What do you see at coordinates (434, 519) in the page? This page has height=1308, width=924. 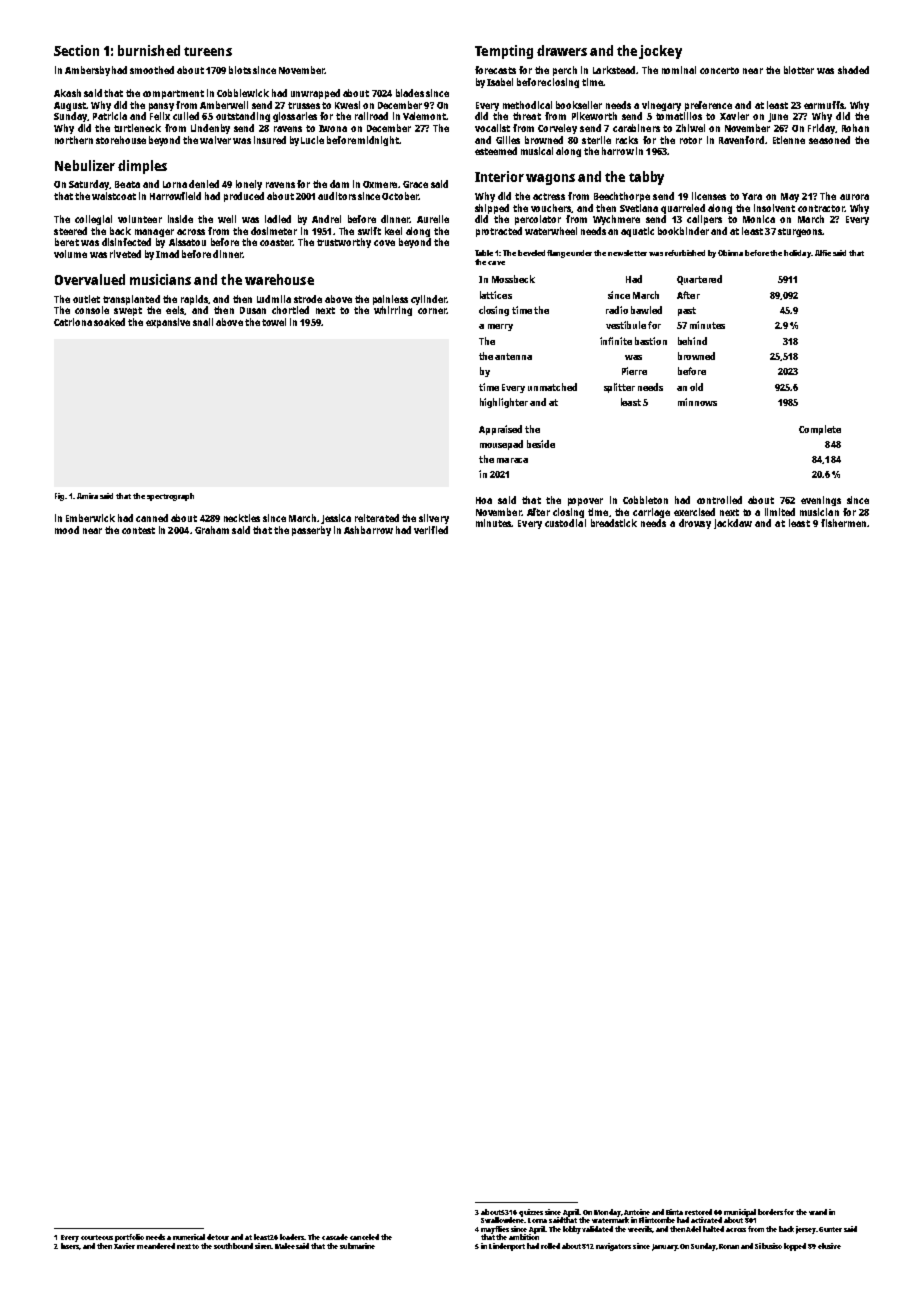 I see `silvery` at bounding box center [434, 519].
